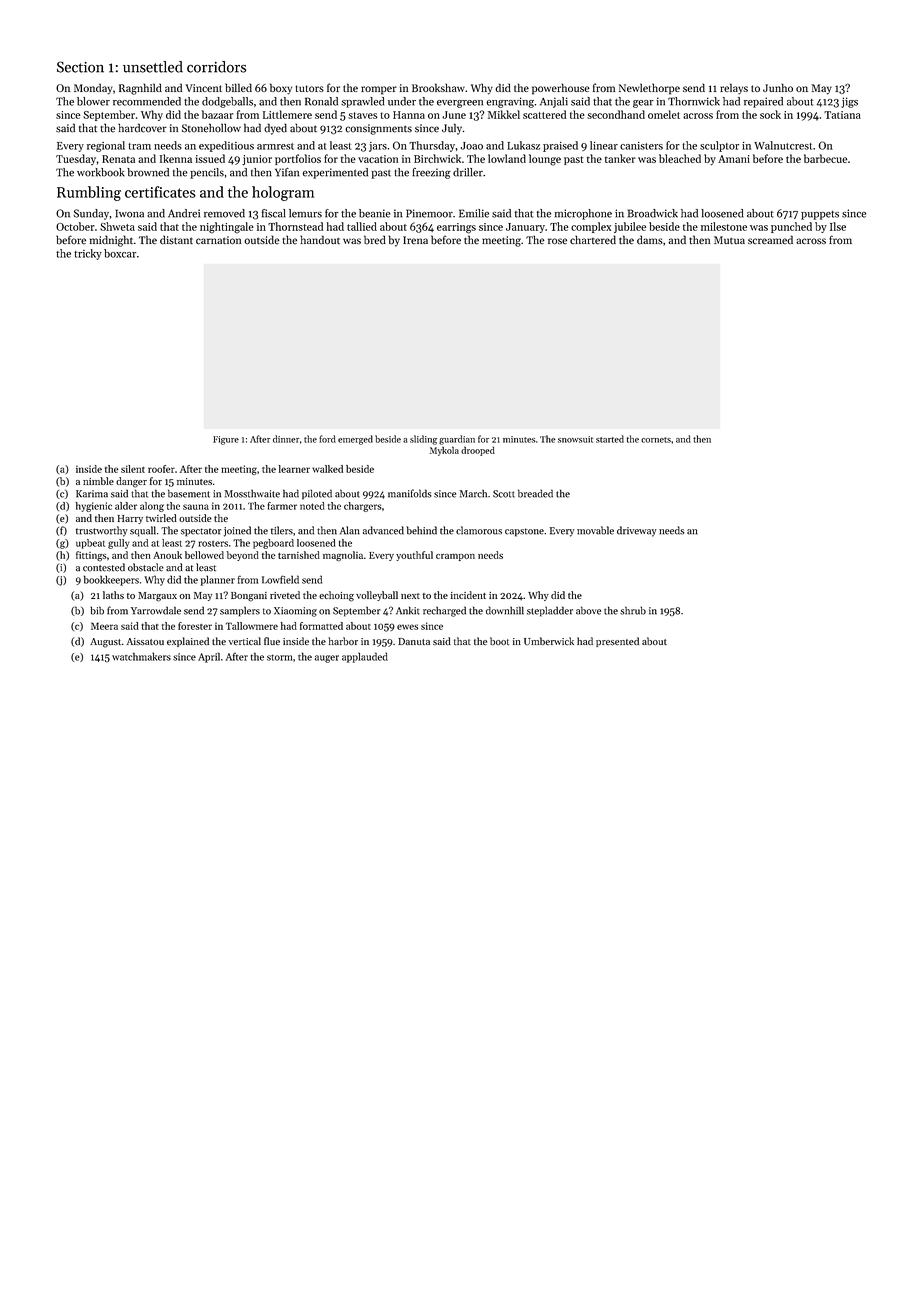 This page has width=924, height=1308. Describe the element at coordinates (365, 657) in the page. I see `applauded` at that location.
